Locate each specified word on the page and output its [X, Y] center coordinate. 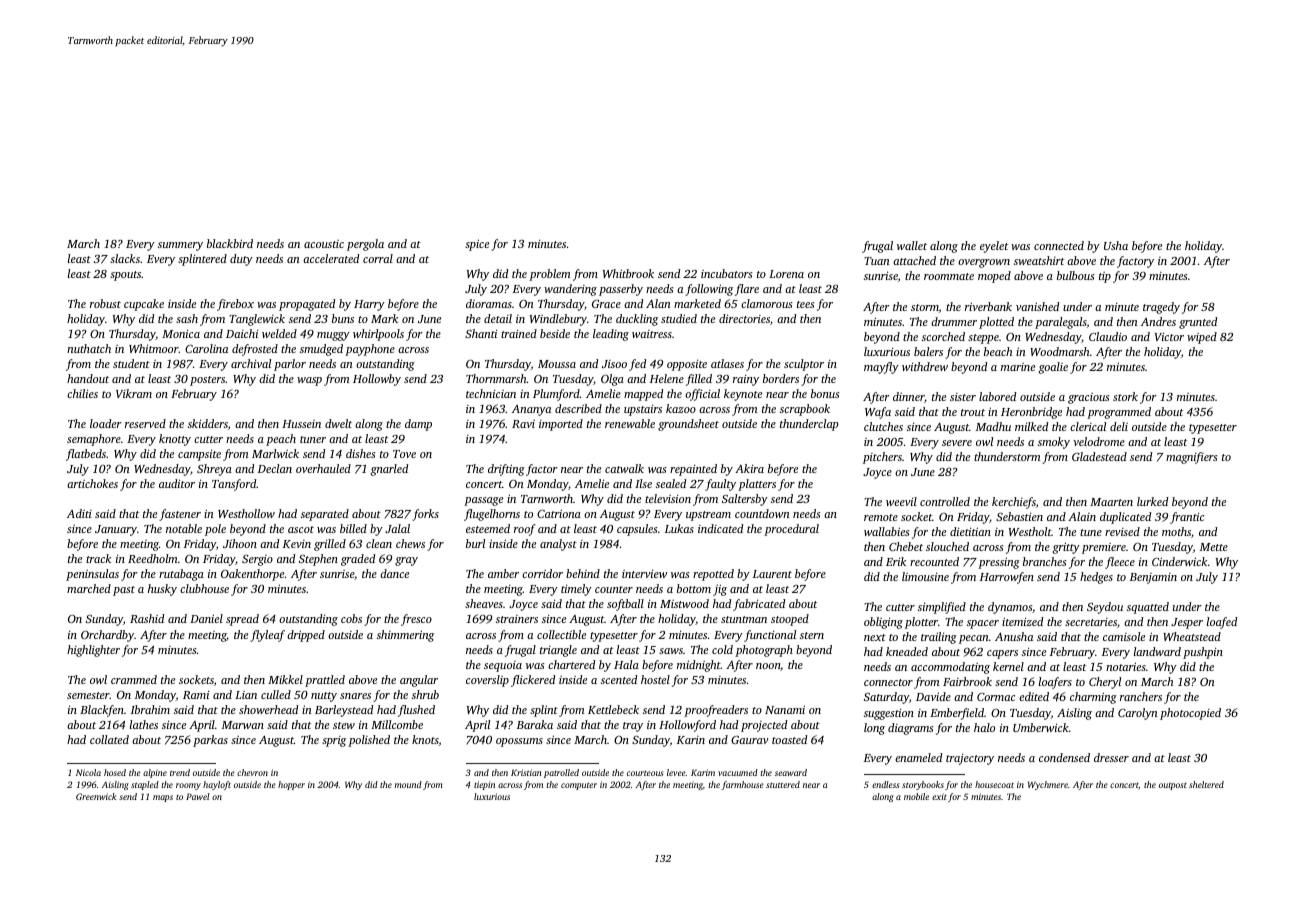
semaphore [94, 440]
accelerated [331, 258]
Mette [1214, 547]
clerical [1088, 426]
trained [519, 333]
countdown [762, 513]
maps [163, 798]
